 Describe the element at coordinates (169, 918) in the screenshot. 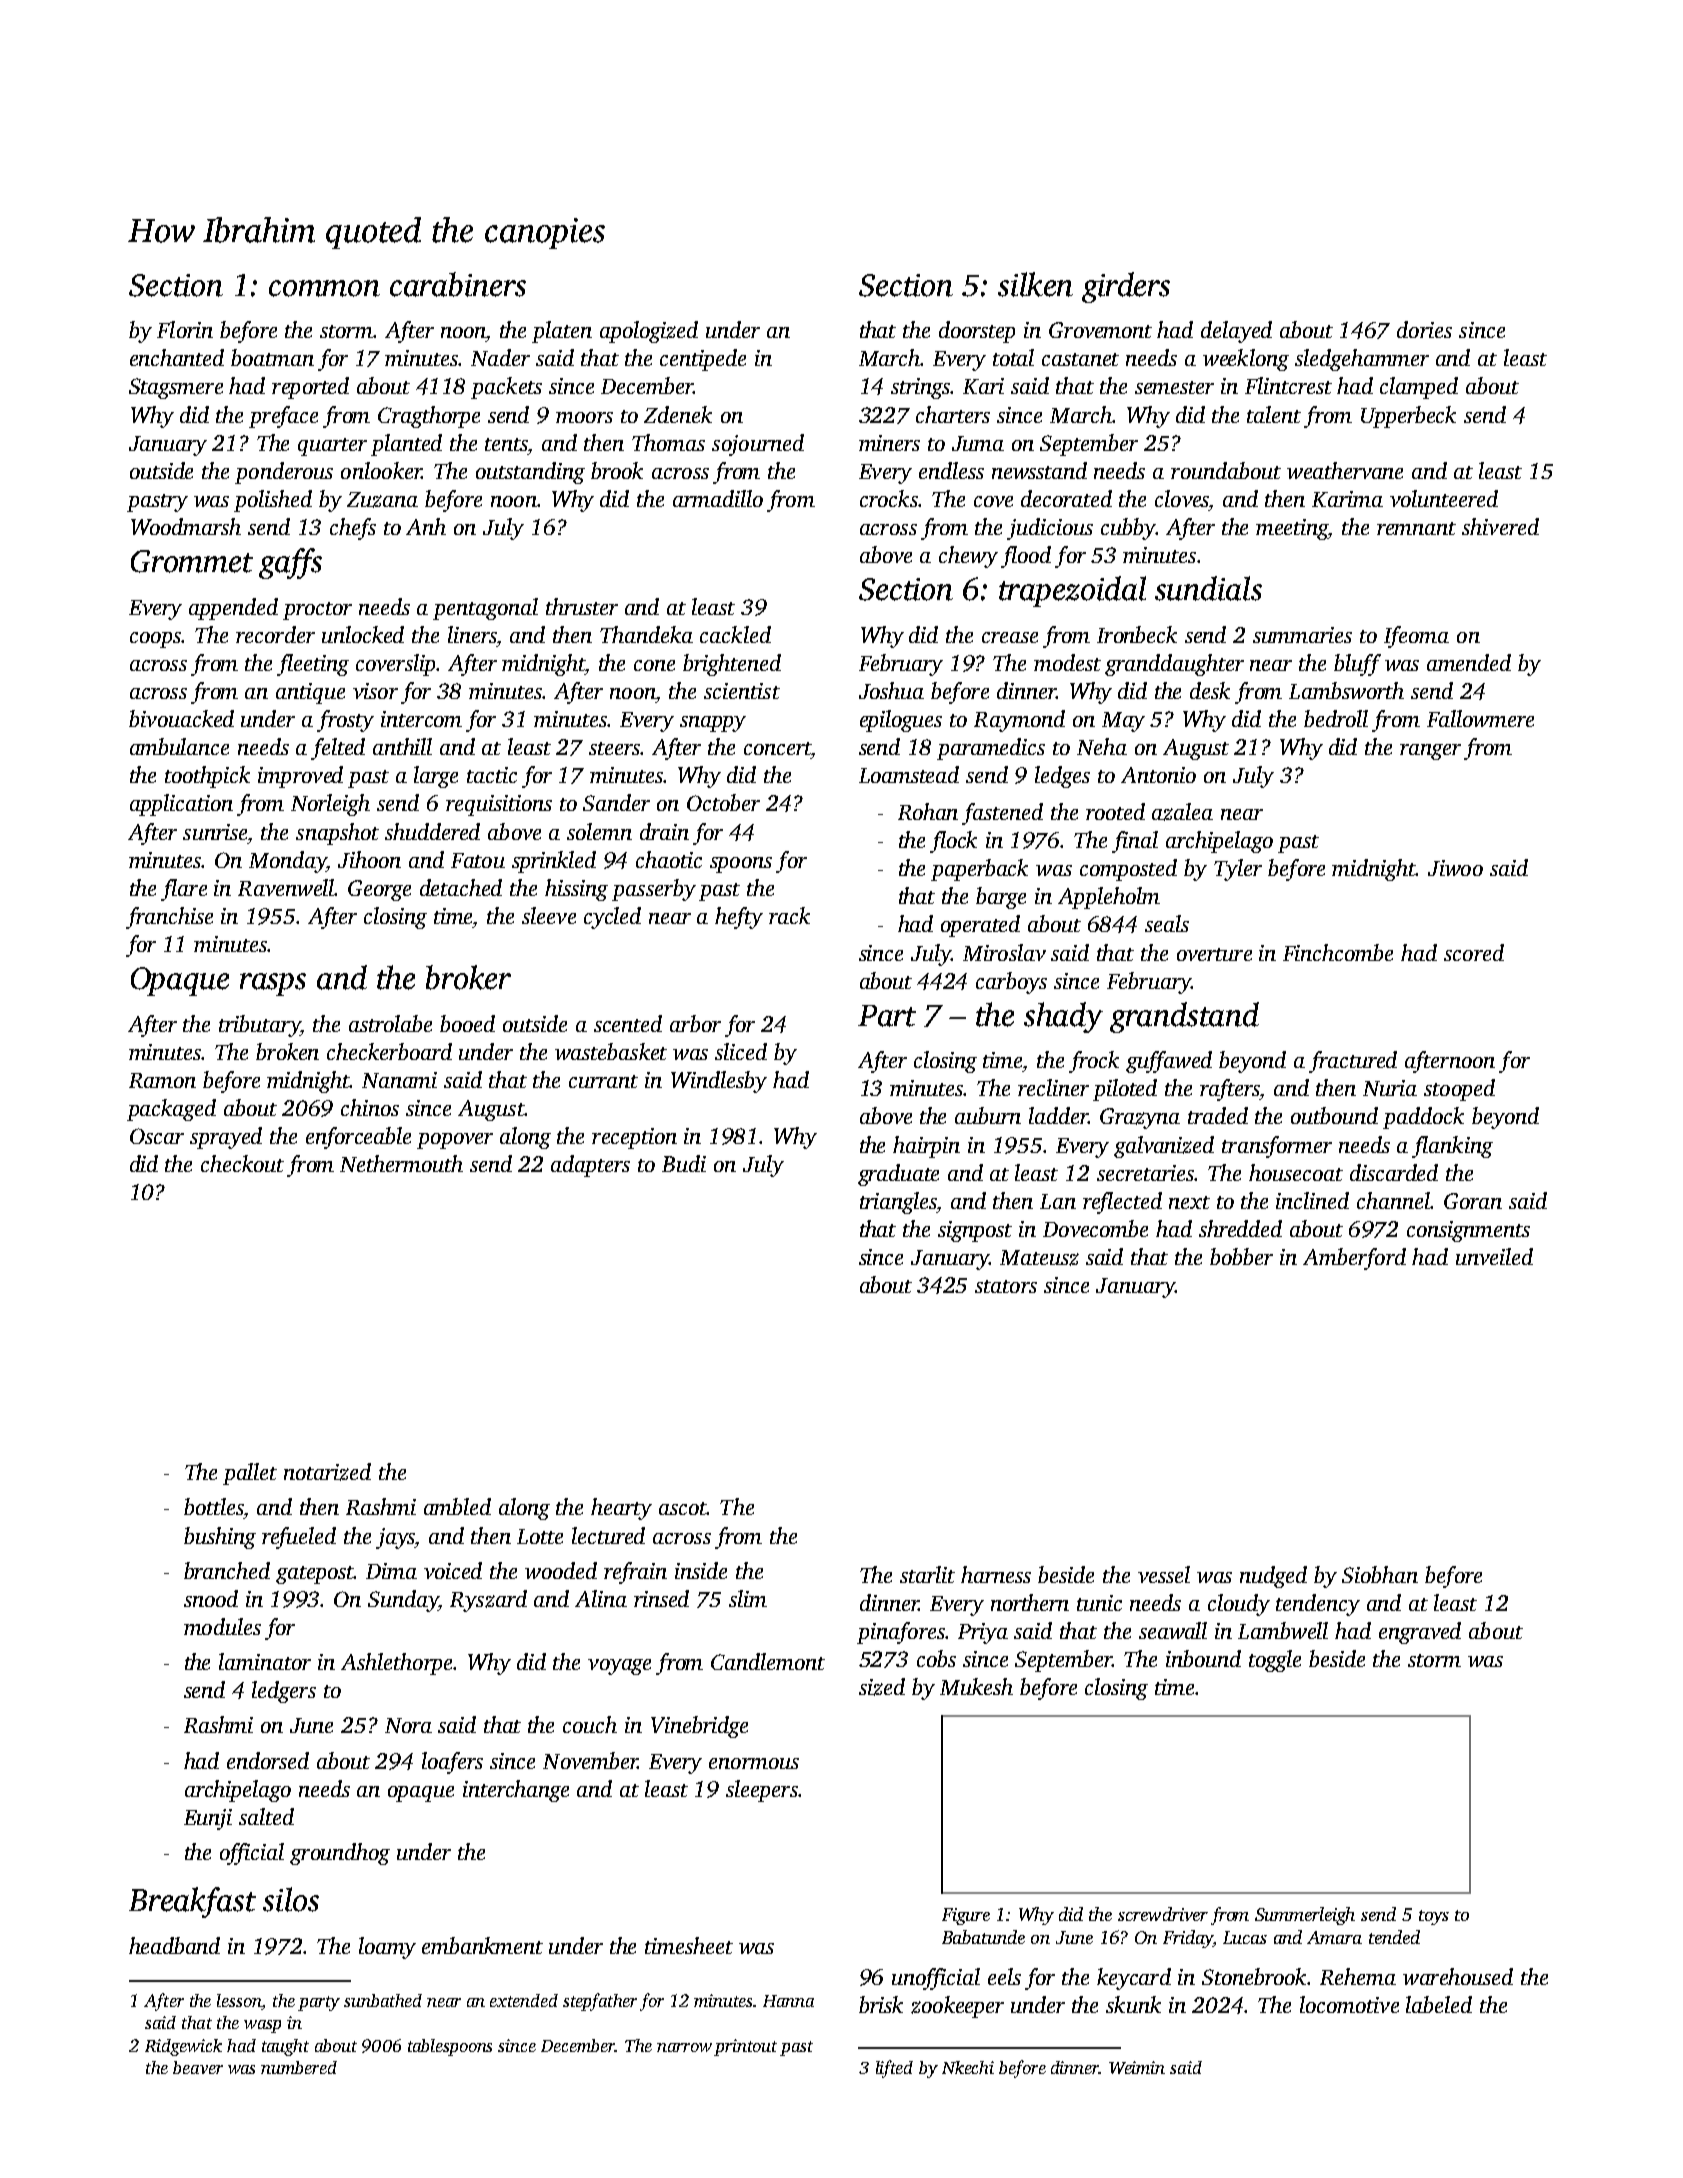

I see `franchise` at that location.
